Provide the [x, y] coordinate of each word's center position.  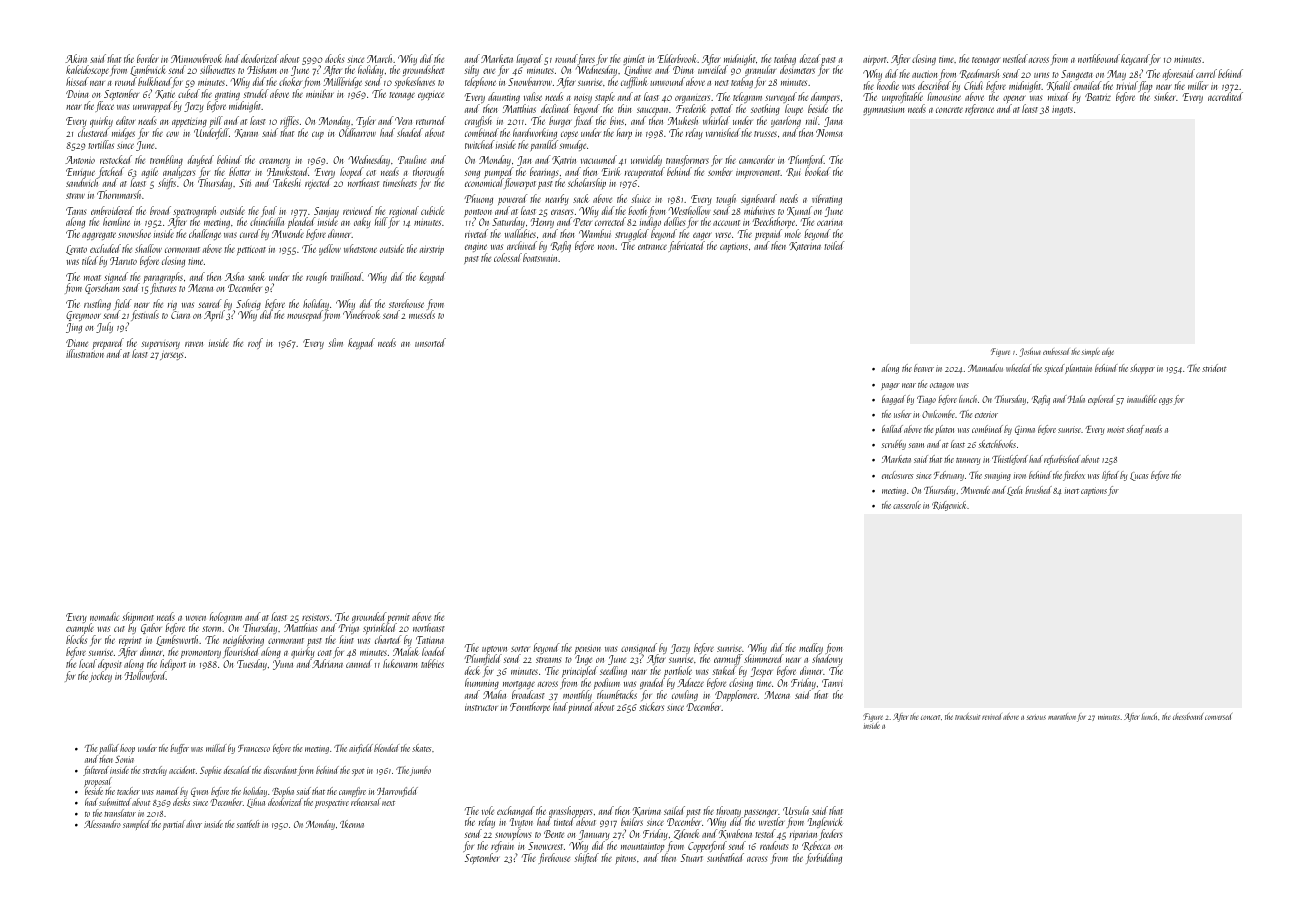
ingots [1062, 111]
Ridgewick [950, 506]
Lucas [1139, 476]
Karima [647, 811]
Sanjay [326, 212]
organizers [692, 100]
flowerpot [520, 184]
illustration [85, 354]
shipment [138, 618]
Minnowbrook [196, 58]
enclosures [897, 475]
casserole [907, 505]
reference [979, 109]
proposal [98, 782]
